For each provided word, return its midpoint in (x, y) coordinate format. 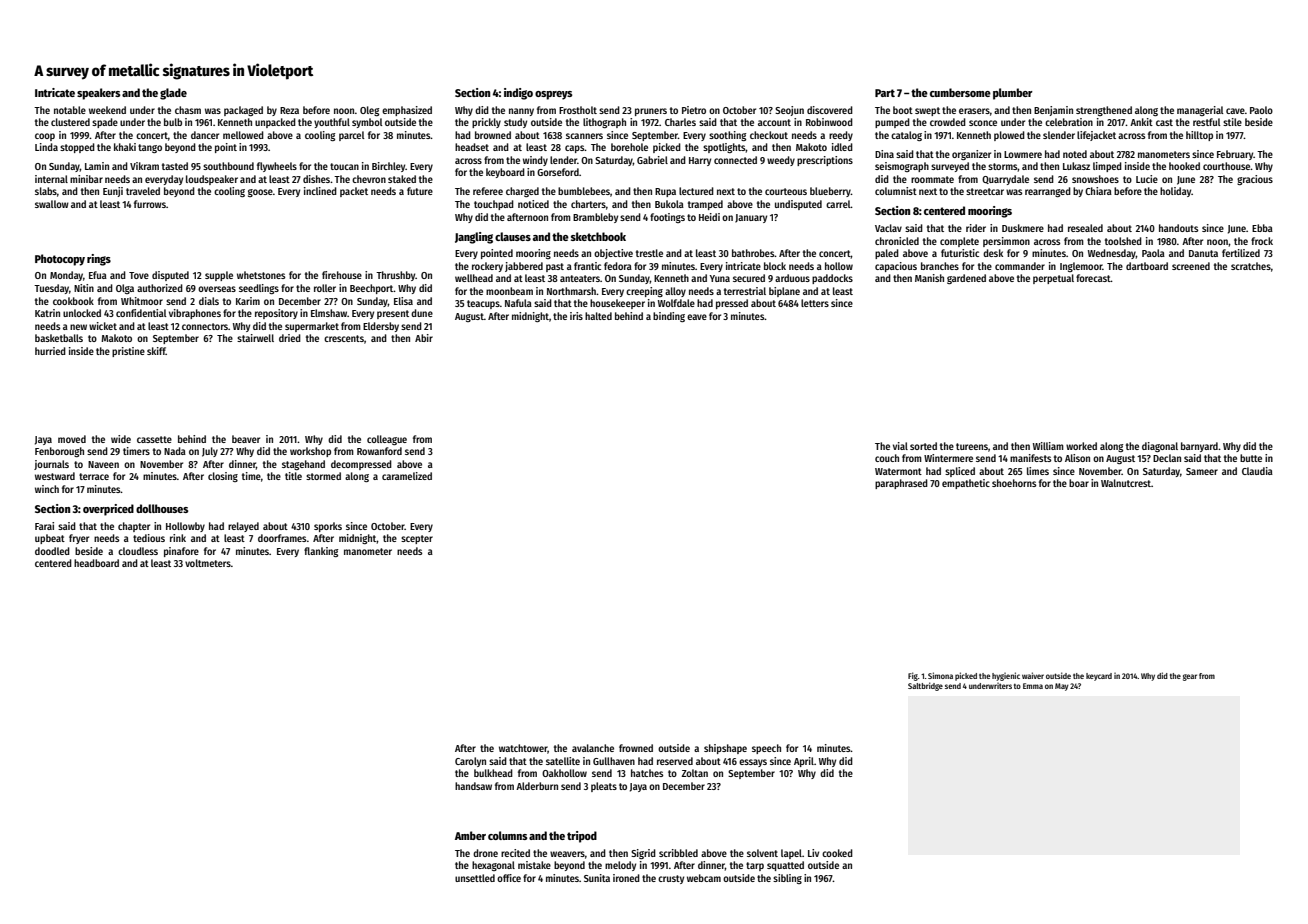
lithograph (604, 123)
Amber (470, 835)
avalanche (593, 748)
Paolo (1261, 110)
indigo (518, 94)
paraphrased (901, 484)
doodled (52, 551)
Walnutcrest (1126, 483)
